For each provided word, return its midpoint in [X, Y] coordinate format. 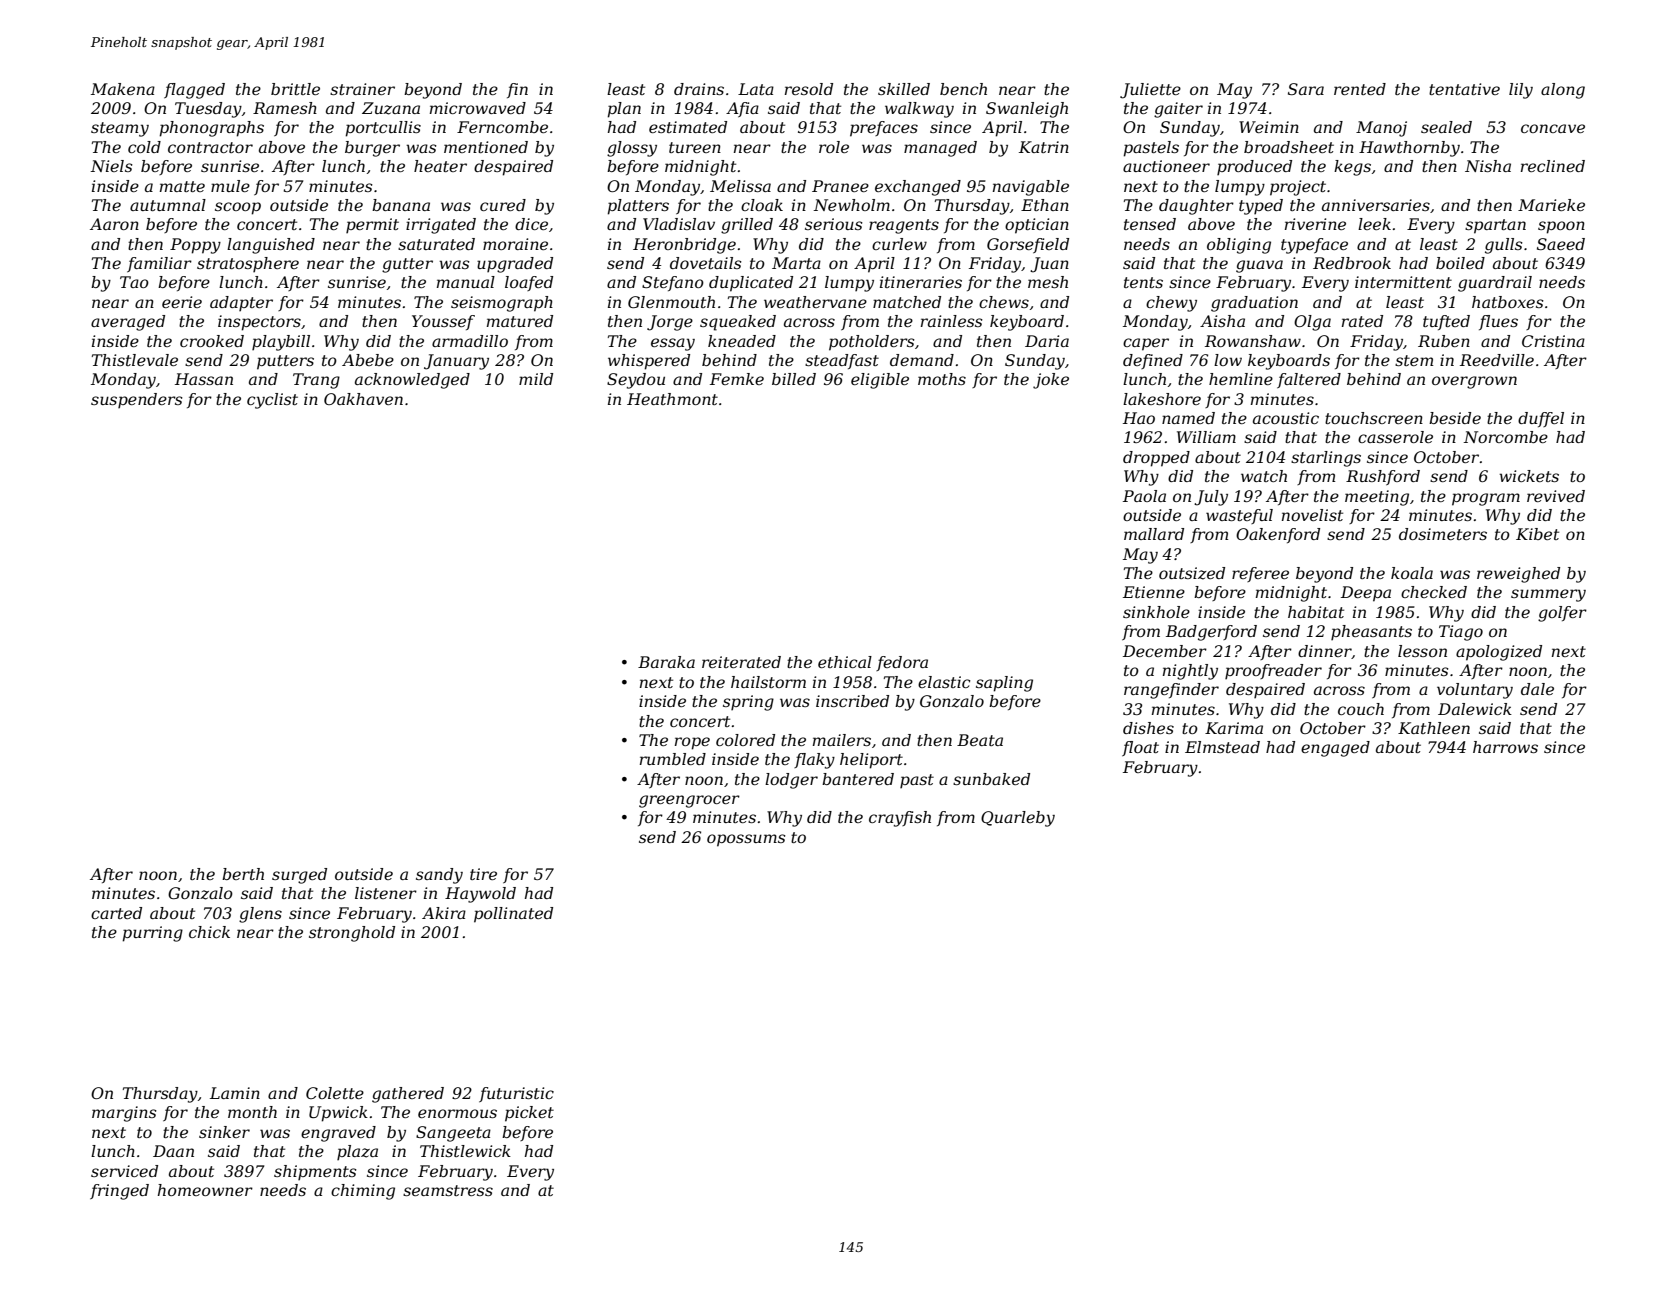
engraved [338, 1134]
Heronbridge [684, 246]
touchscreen [1374, 418]
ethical [845, 662]
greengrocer [689, 801]
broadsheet [1289, 147]
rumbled [673, 759]
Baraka [666, 662]
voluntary [1475, 691]
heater [440, 166]
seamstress [448, 1190]
